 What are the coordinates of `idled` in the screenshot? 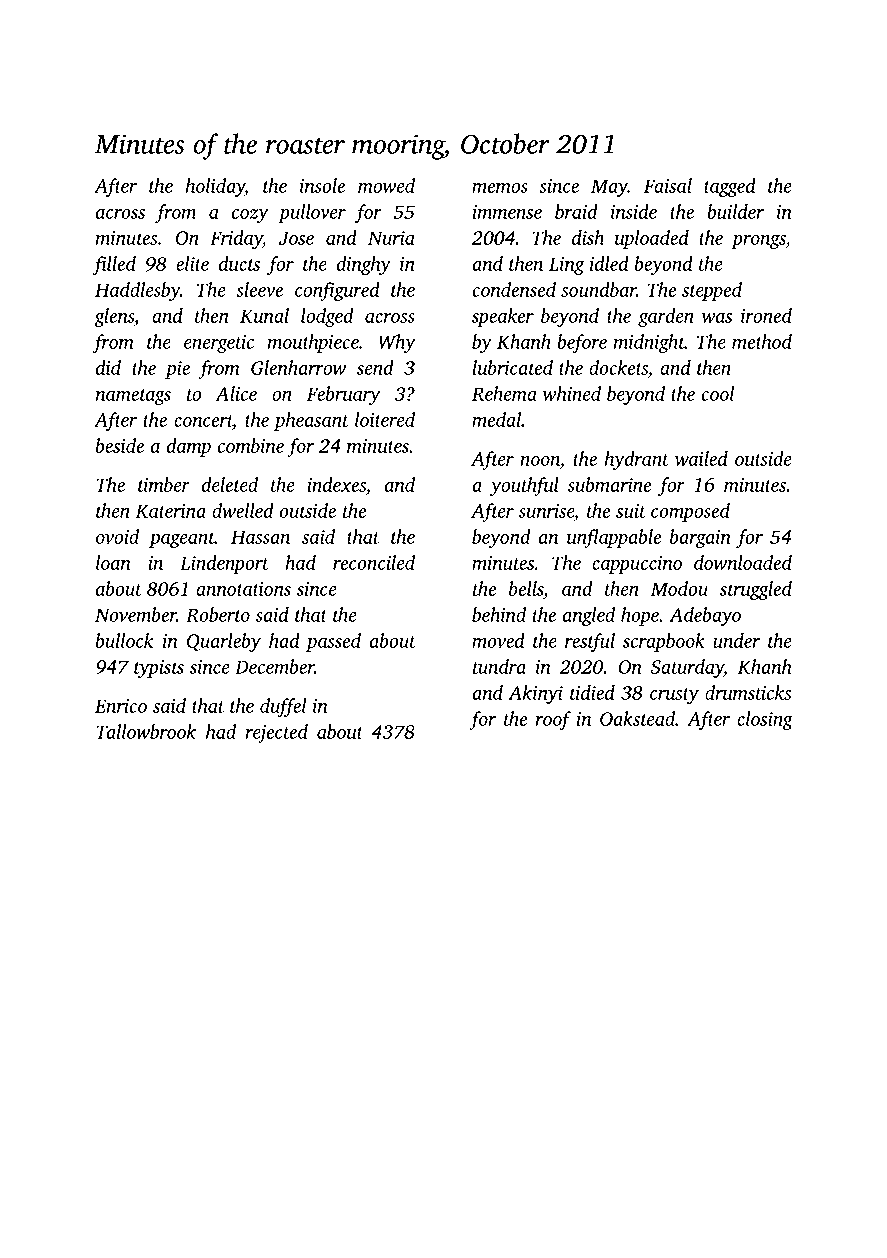 It's located at (609, 263).
